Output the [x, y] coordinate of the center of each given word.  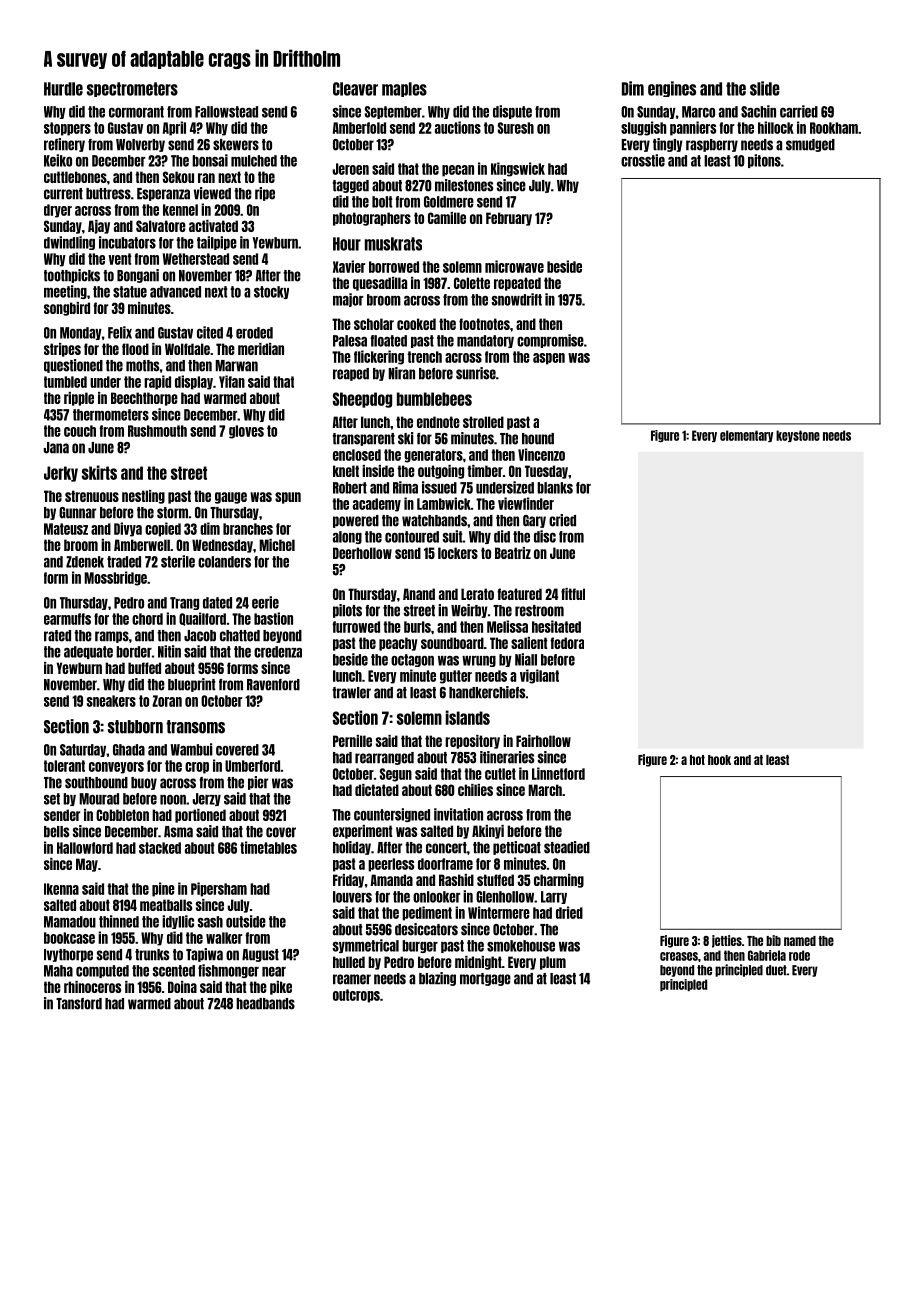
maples [404, 89]
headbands [265, 1004]
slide [765, 88]
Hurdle [63, 89]
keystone [798, 436]
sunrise [476, 373]
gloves [246, 432]
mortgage [485, 979]
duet [776, 970]
